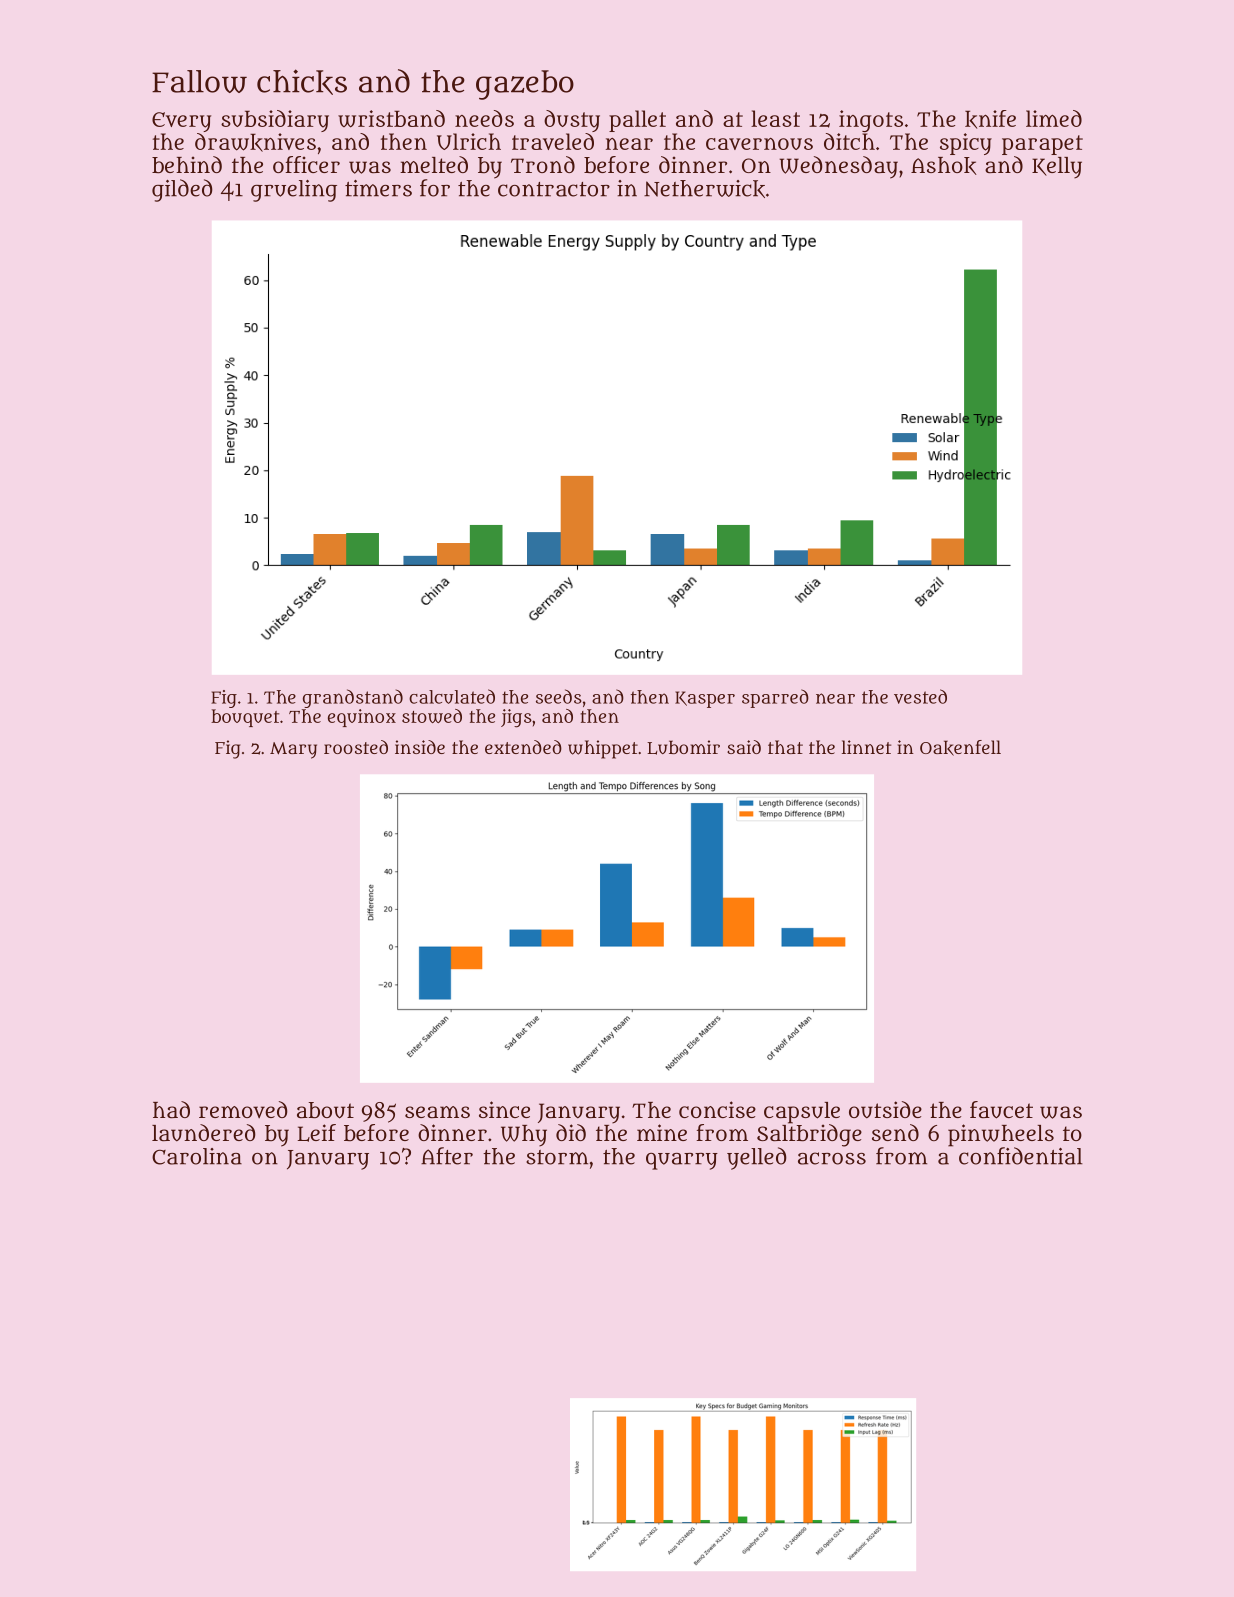 This screenshot has width=1234, height=1597. I want to click on contractor, so click(554, 189).
